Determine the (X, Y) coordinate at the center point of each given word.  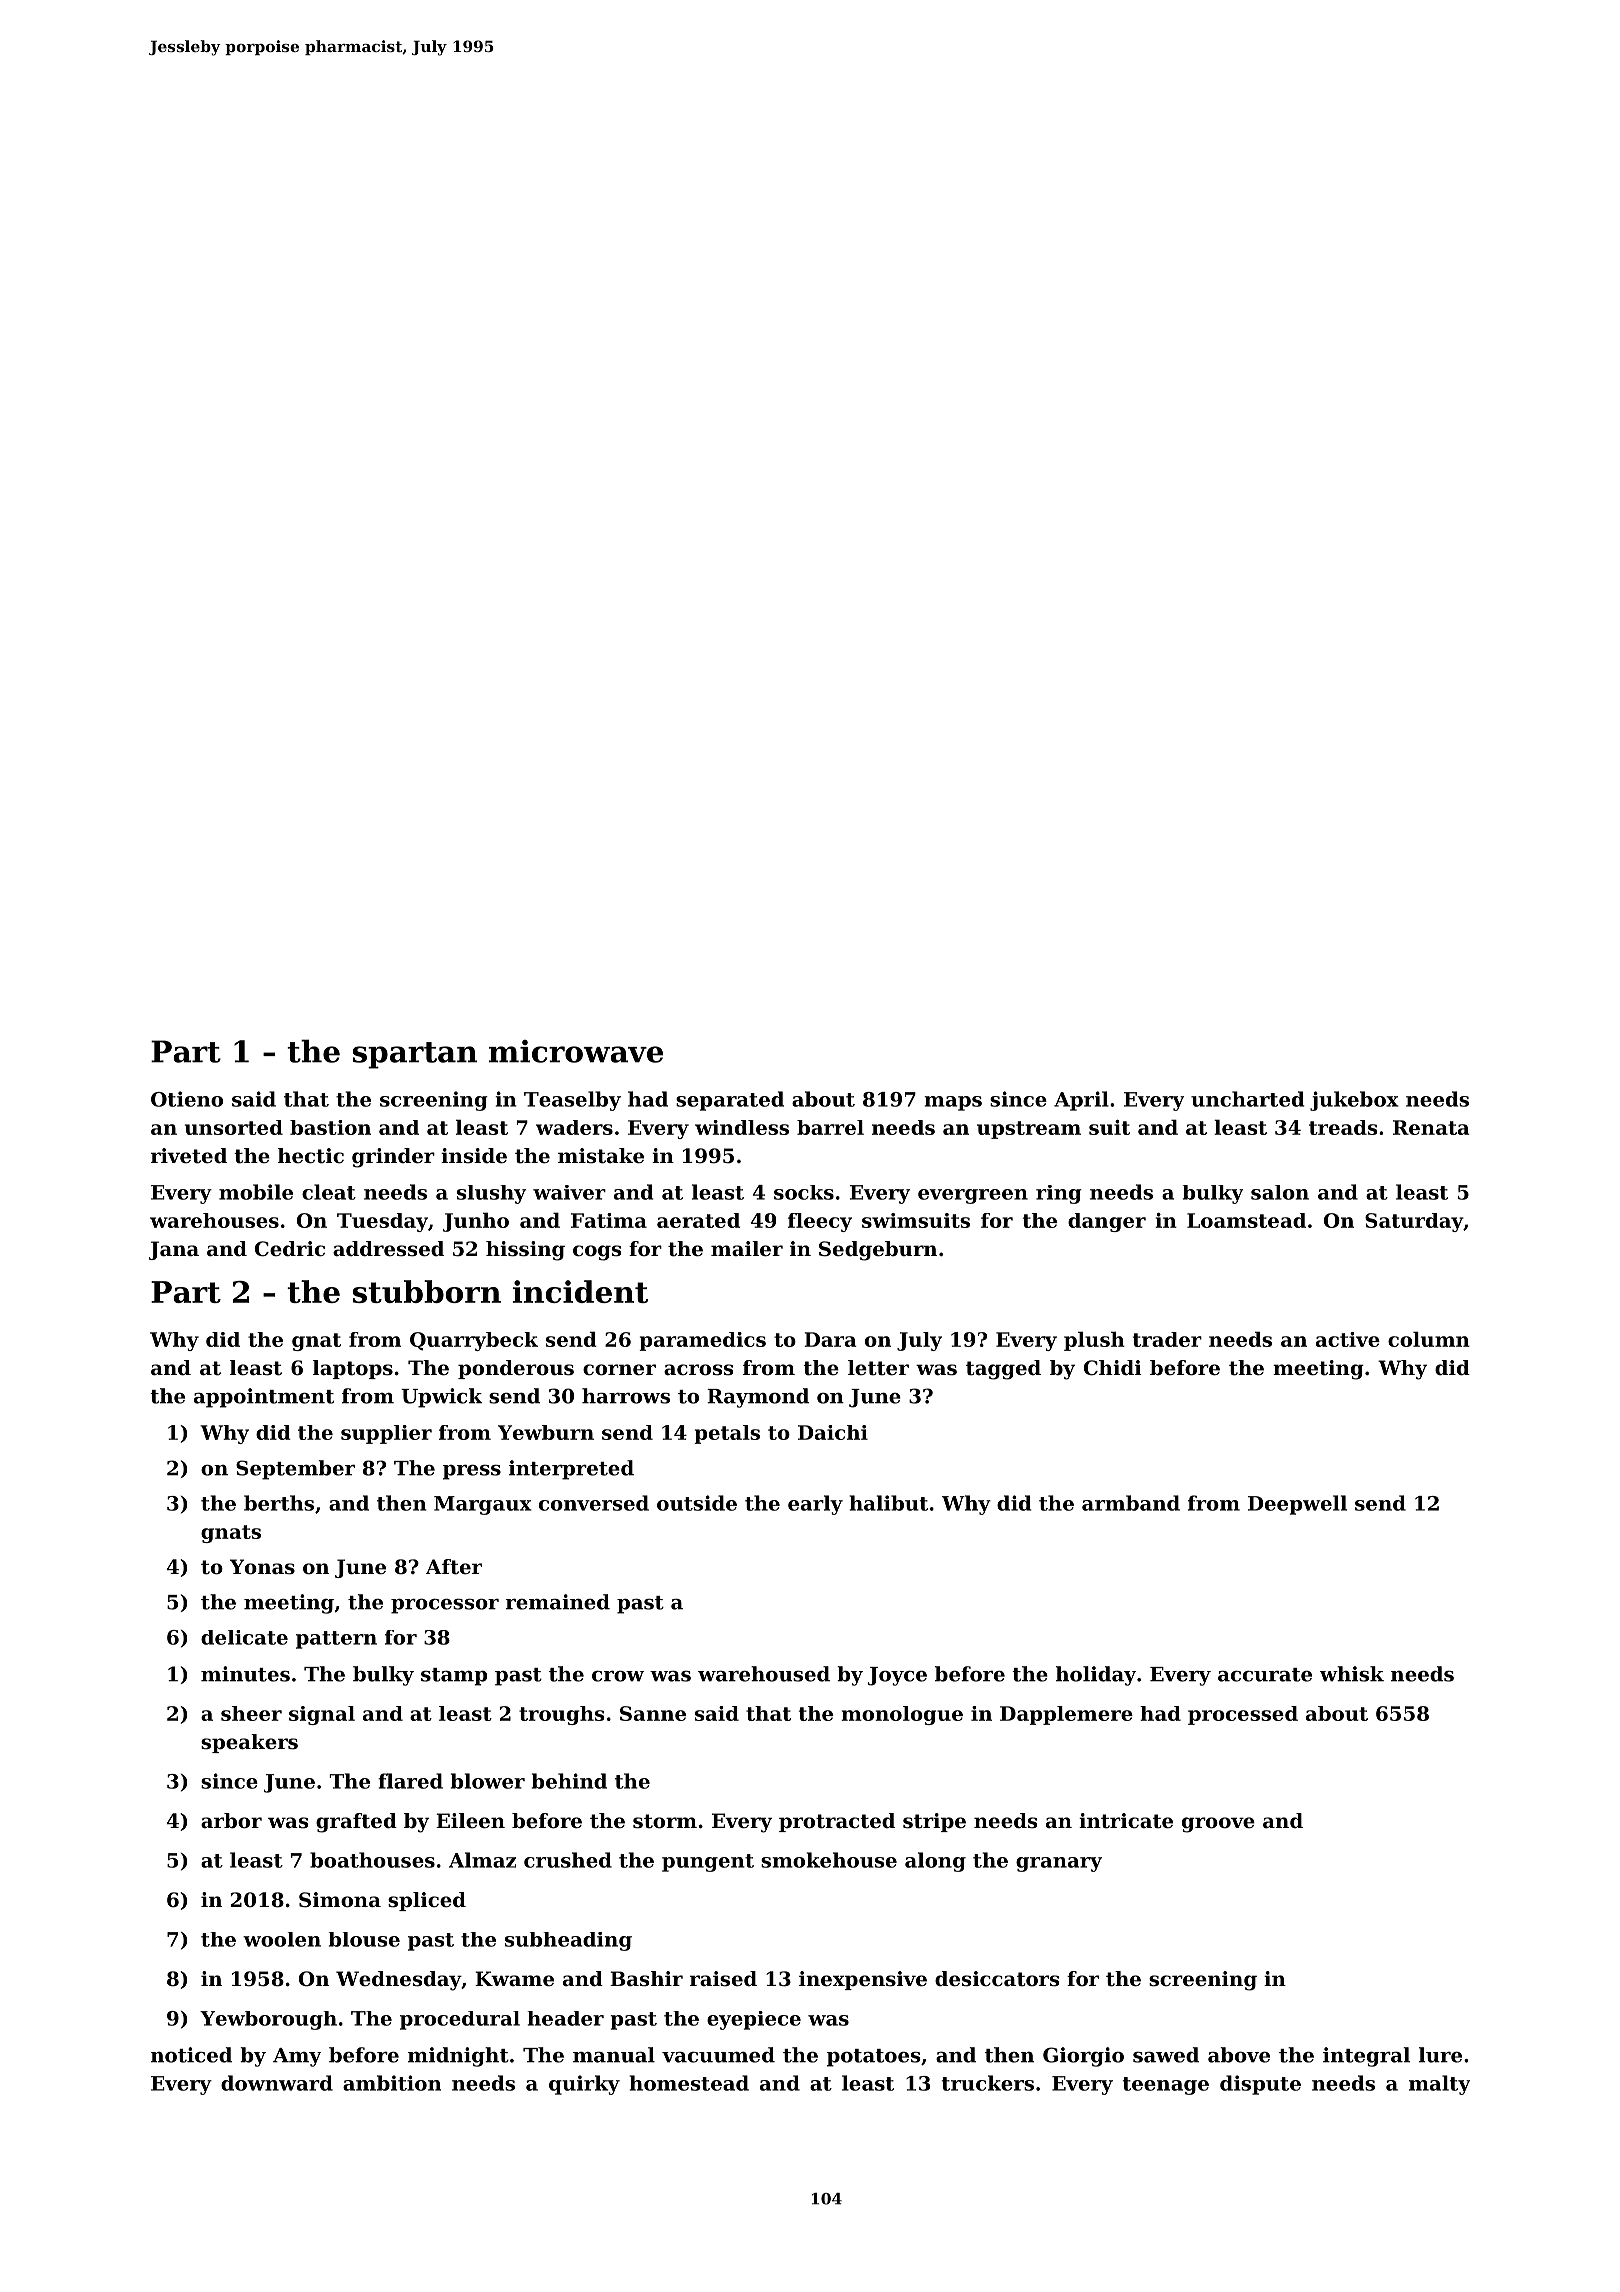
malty (1439, 2085)
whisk (1352, 1674)
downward (277, 2083)
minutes (245, 1674)
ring (1059, 1194)
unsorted (234, 1127)
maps (953, 1103)
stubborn (427, 1291)
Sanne (653, 1713)
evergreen (973, 1196)
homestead (689, 2083)
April (1081, 1101)
